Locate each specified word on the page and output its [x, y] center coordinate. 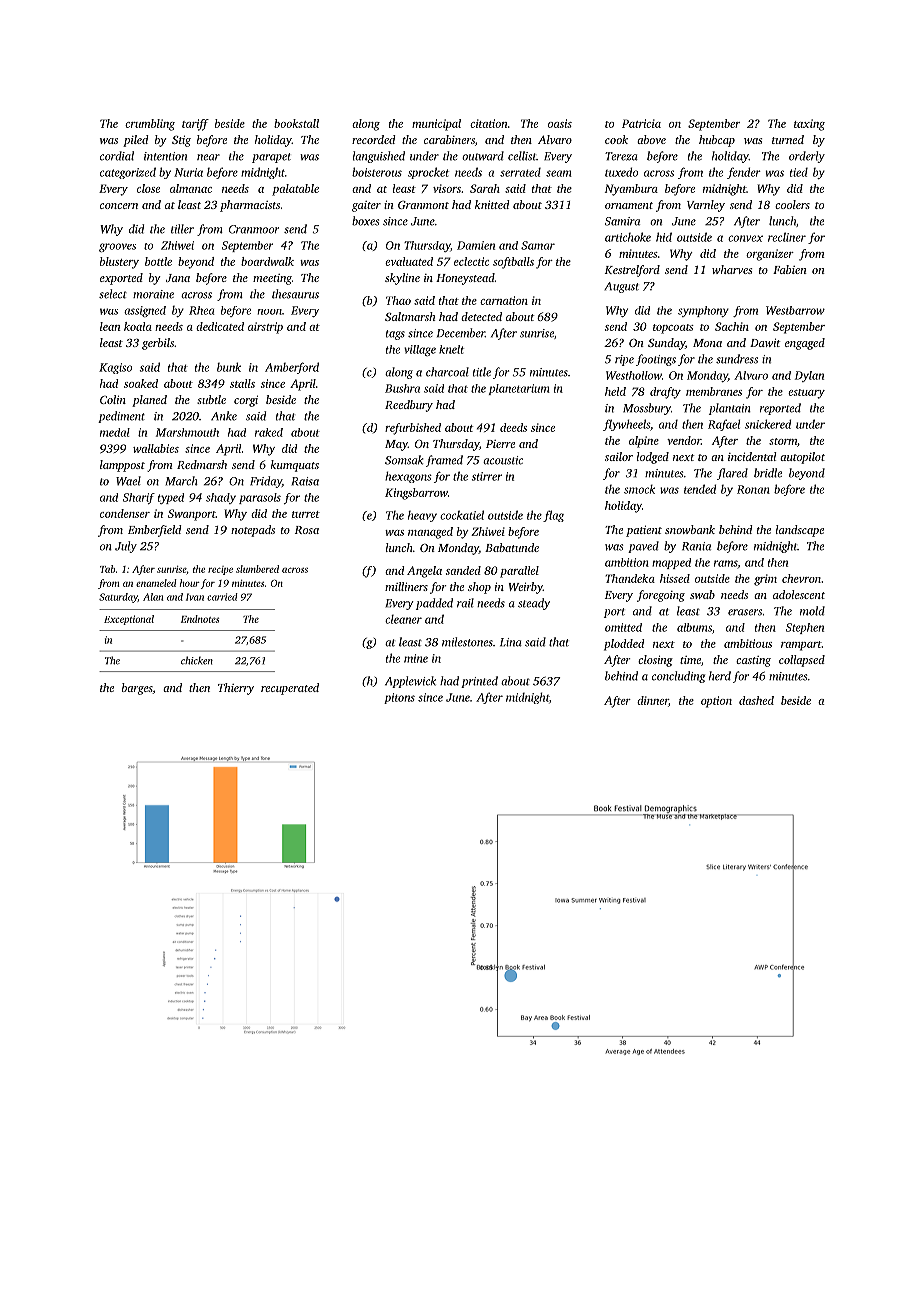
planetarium [519, 389]
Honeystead [465, 279]
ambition [627, 562]
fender [744, 173]
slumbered [257, 569]
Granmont [423, 204]
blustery [119, 263]
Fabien [790, 269]
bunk [229, 367]
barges [137, 689]
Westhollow [634, 375]
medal [115, 432]
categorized [128, 173]
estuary [806, 394]
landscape [800, 531]
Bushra [402, 388]
